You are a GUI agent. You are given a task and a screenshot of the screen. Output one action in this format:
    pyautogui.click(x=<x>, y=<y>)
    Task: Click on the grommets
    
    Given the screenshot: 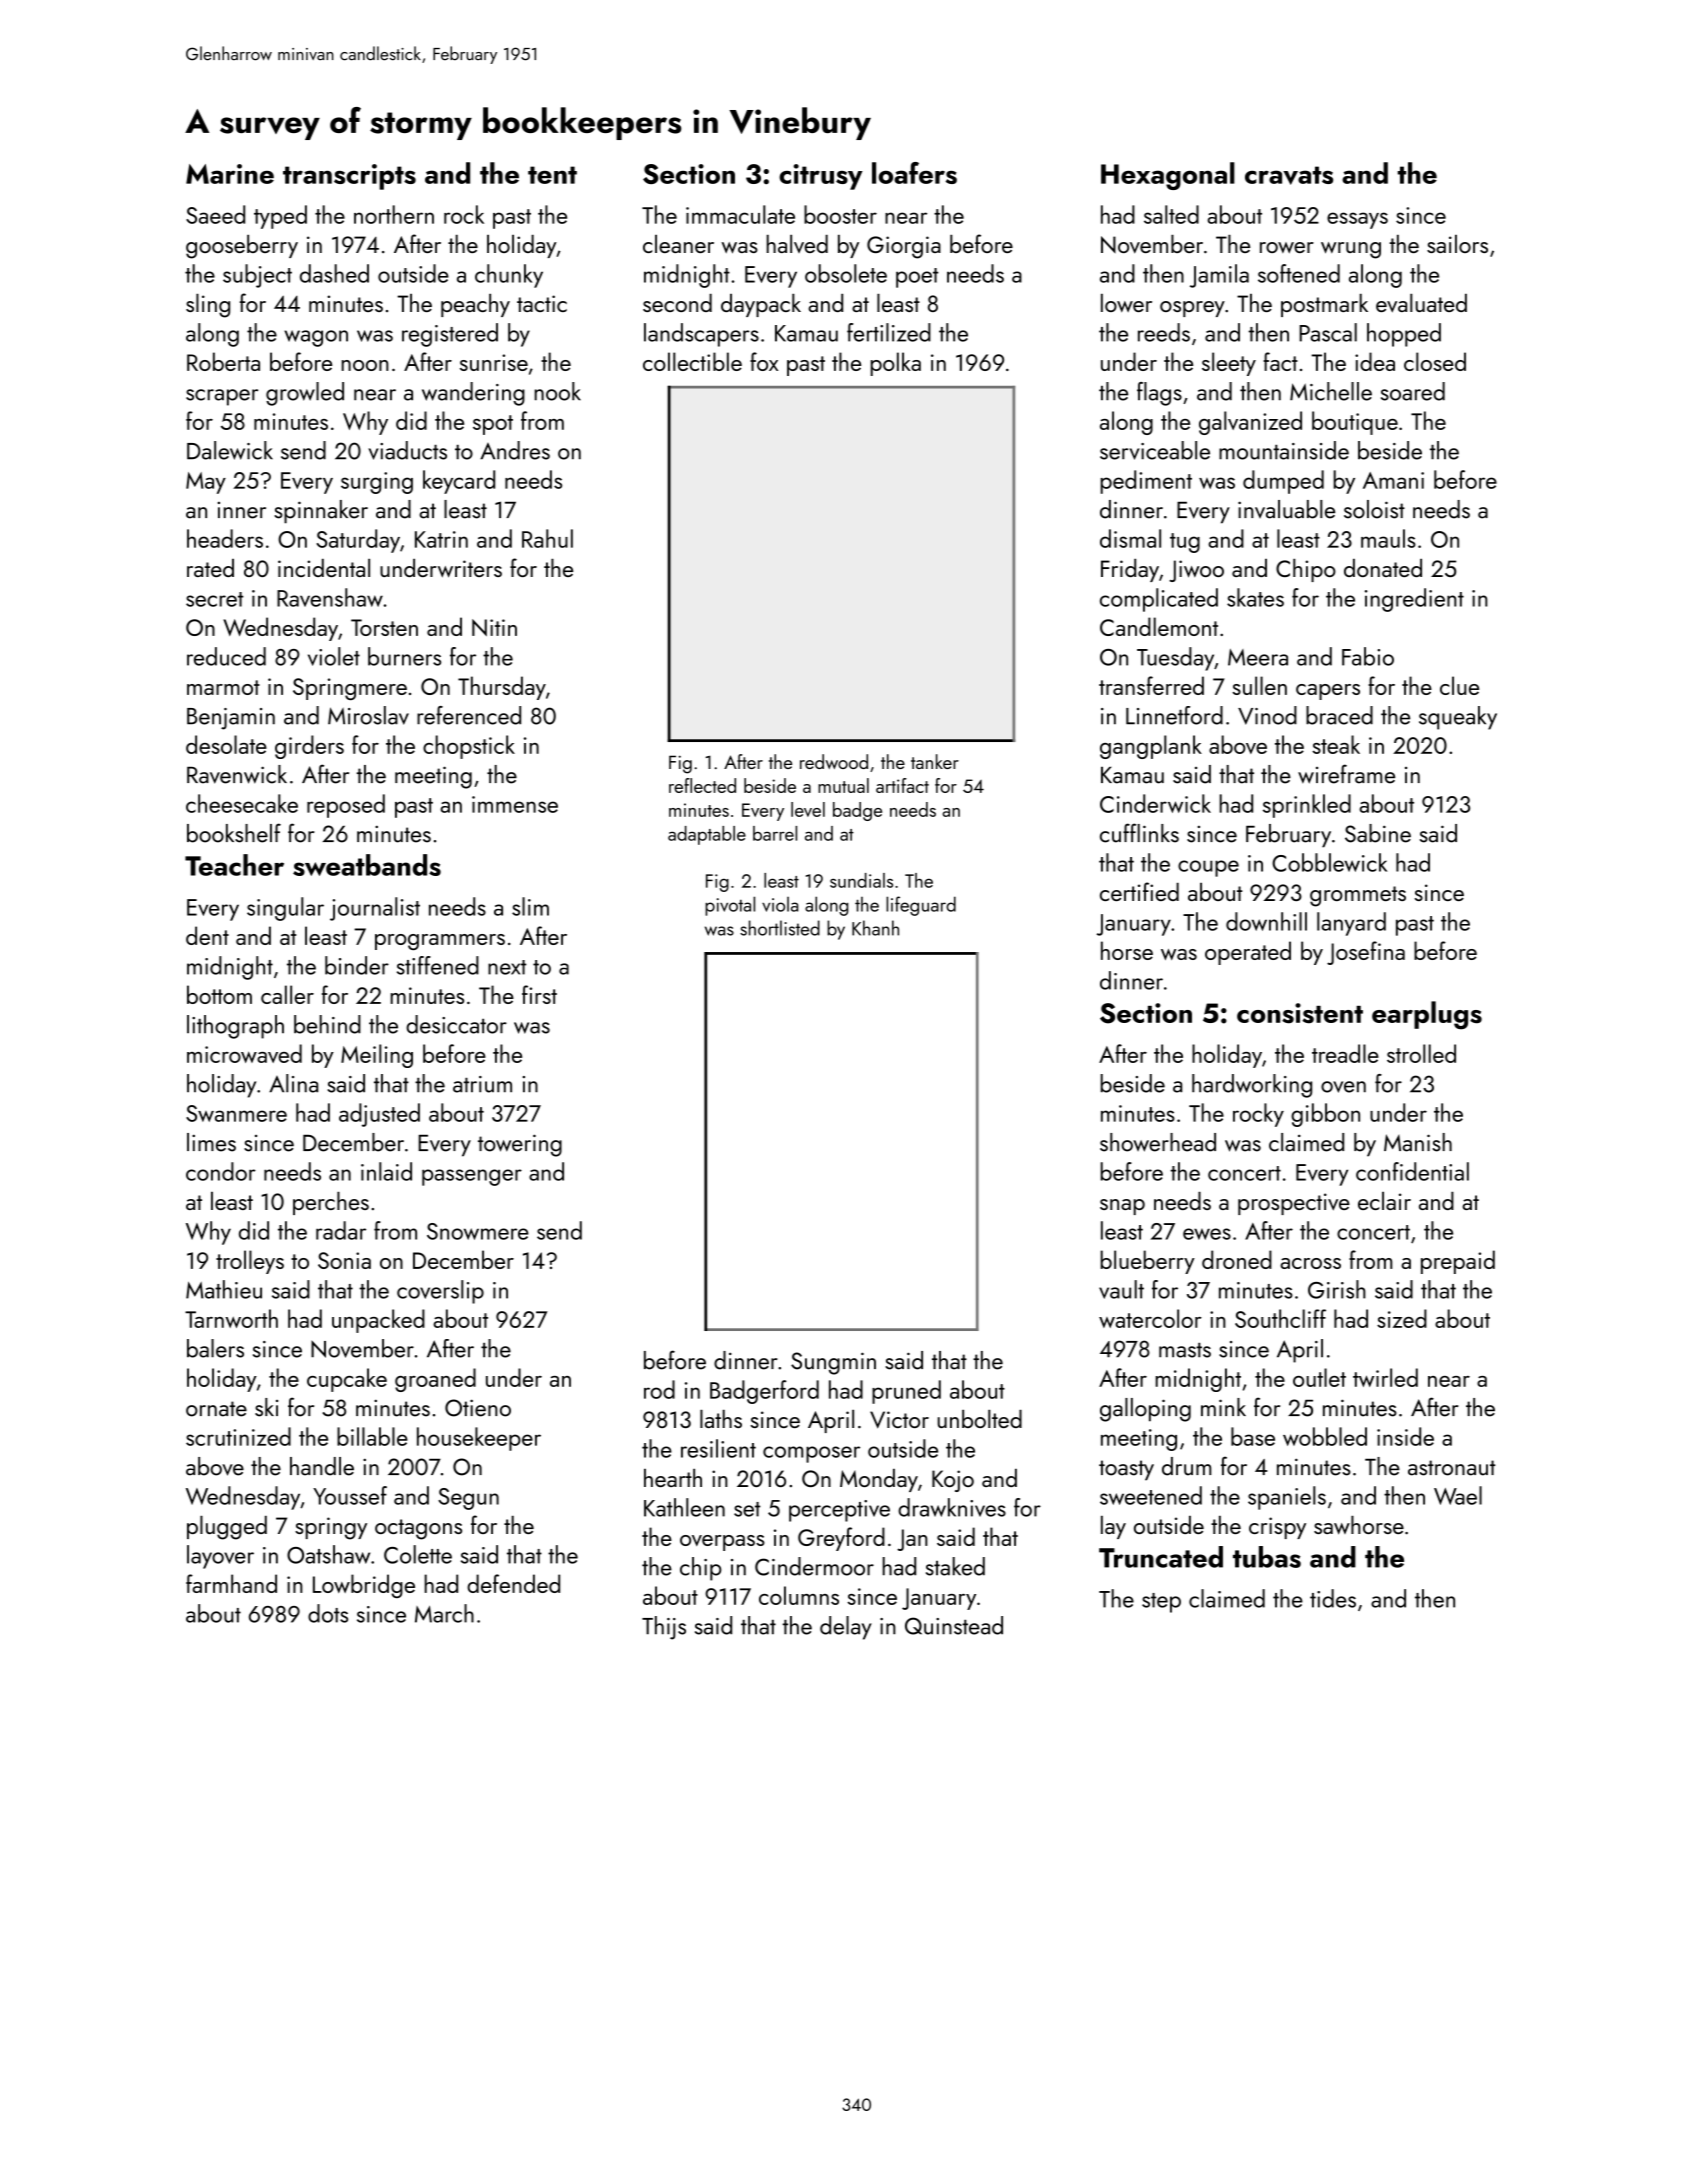 What is the action you would take?
    pyautogui.click(x=1358, y=896)
